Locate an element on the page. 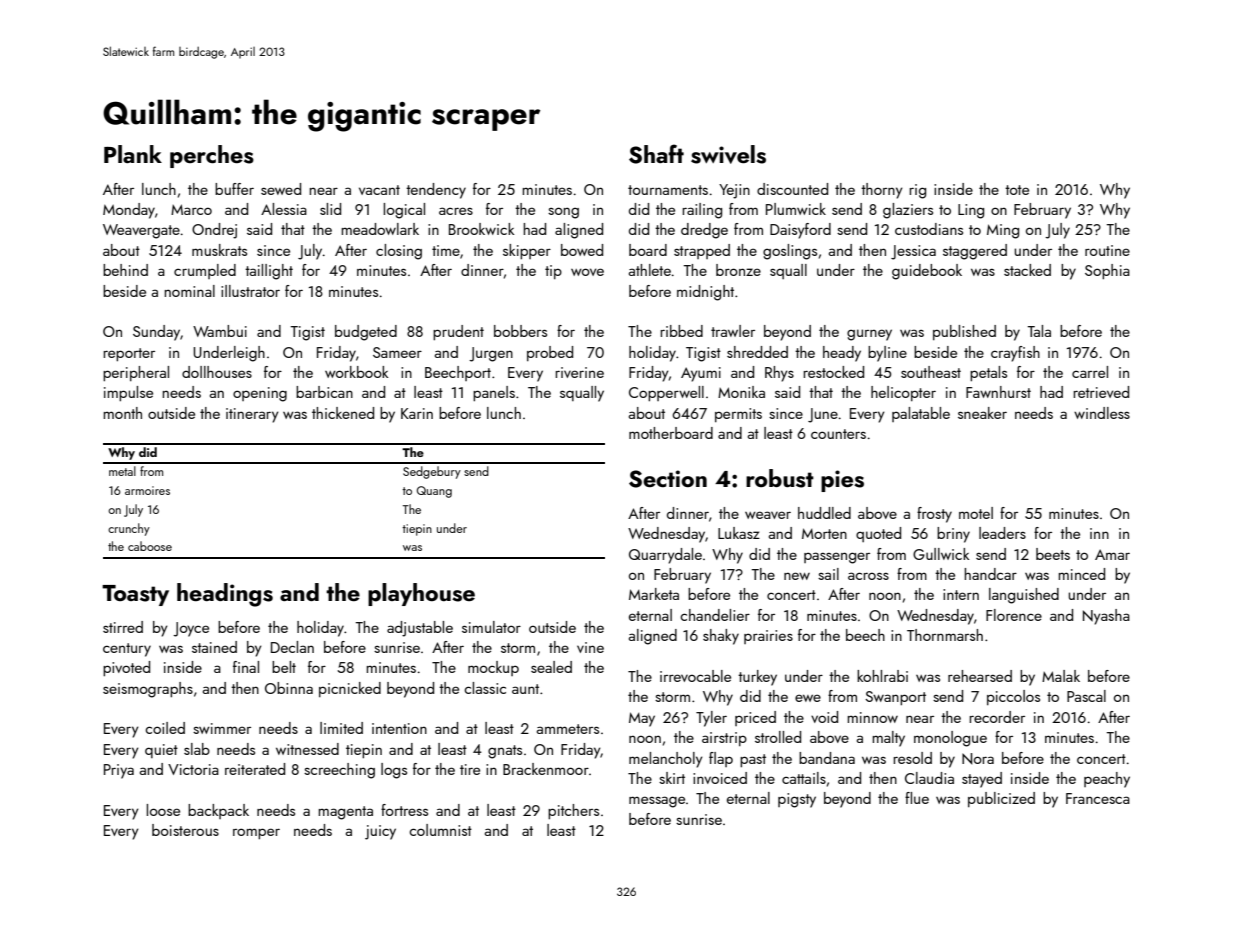 The width and height of the page is (1233, 952). headings is located at coordinates (225, 595).
